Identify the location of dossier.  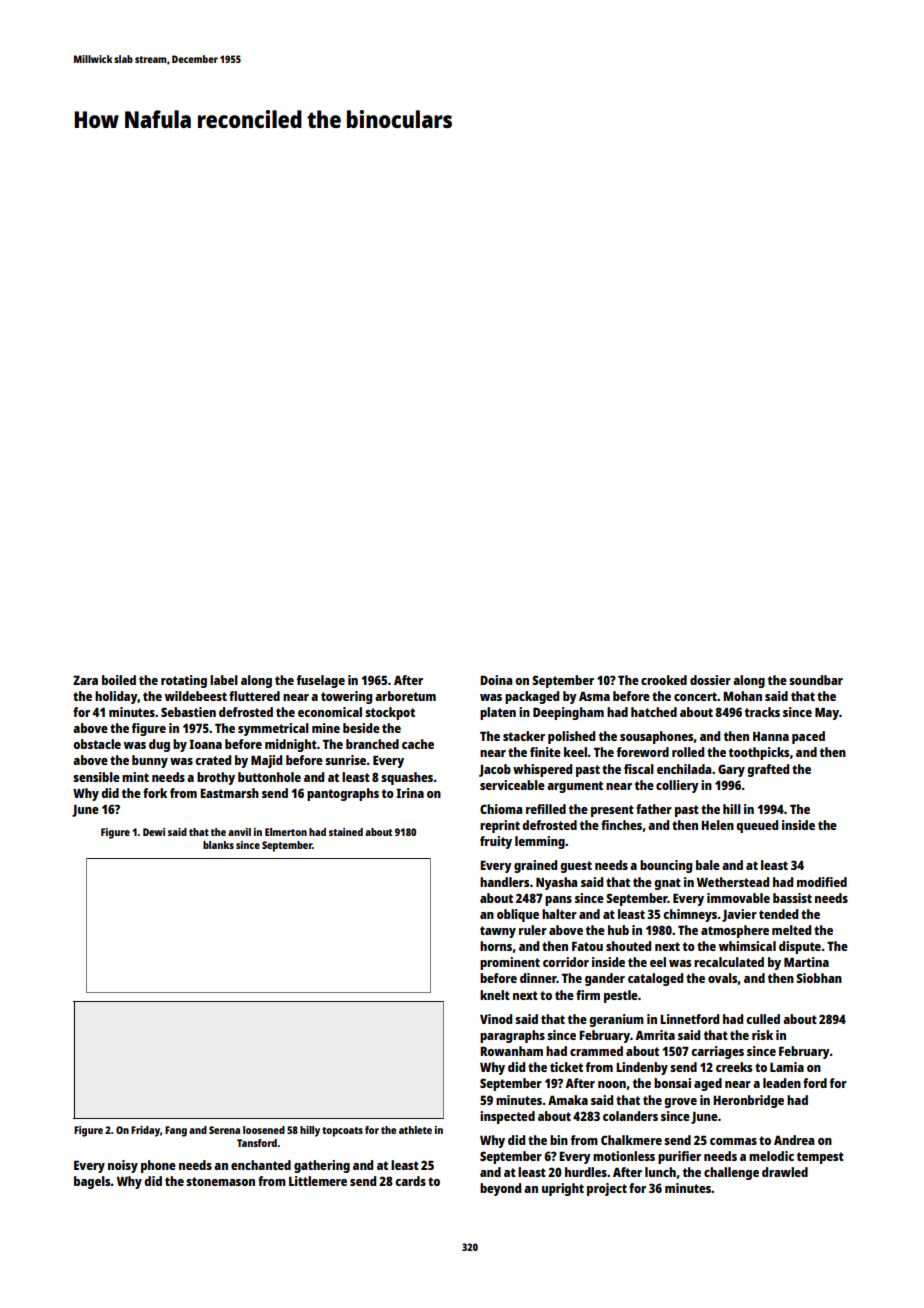
(710, 680).
